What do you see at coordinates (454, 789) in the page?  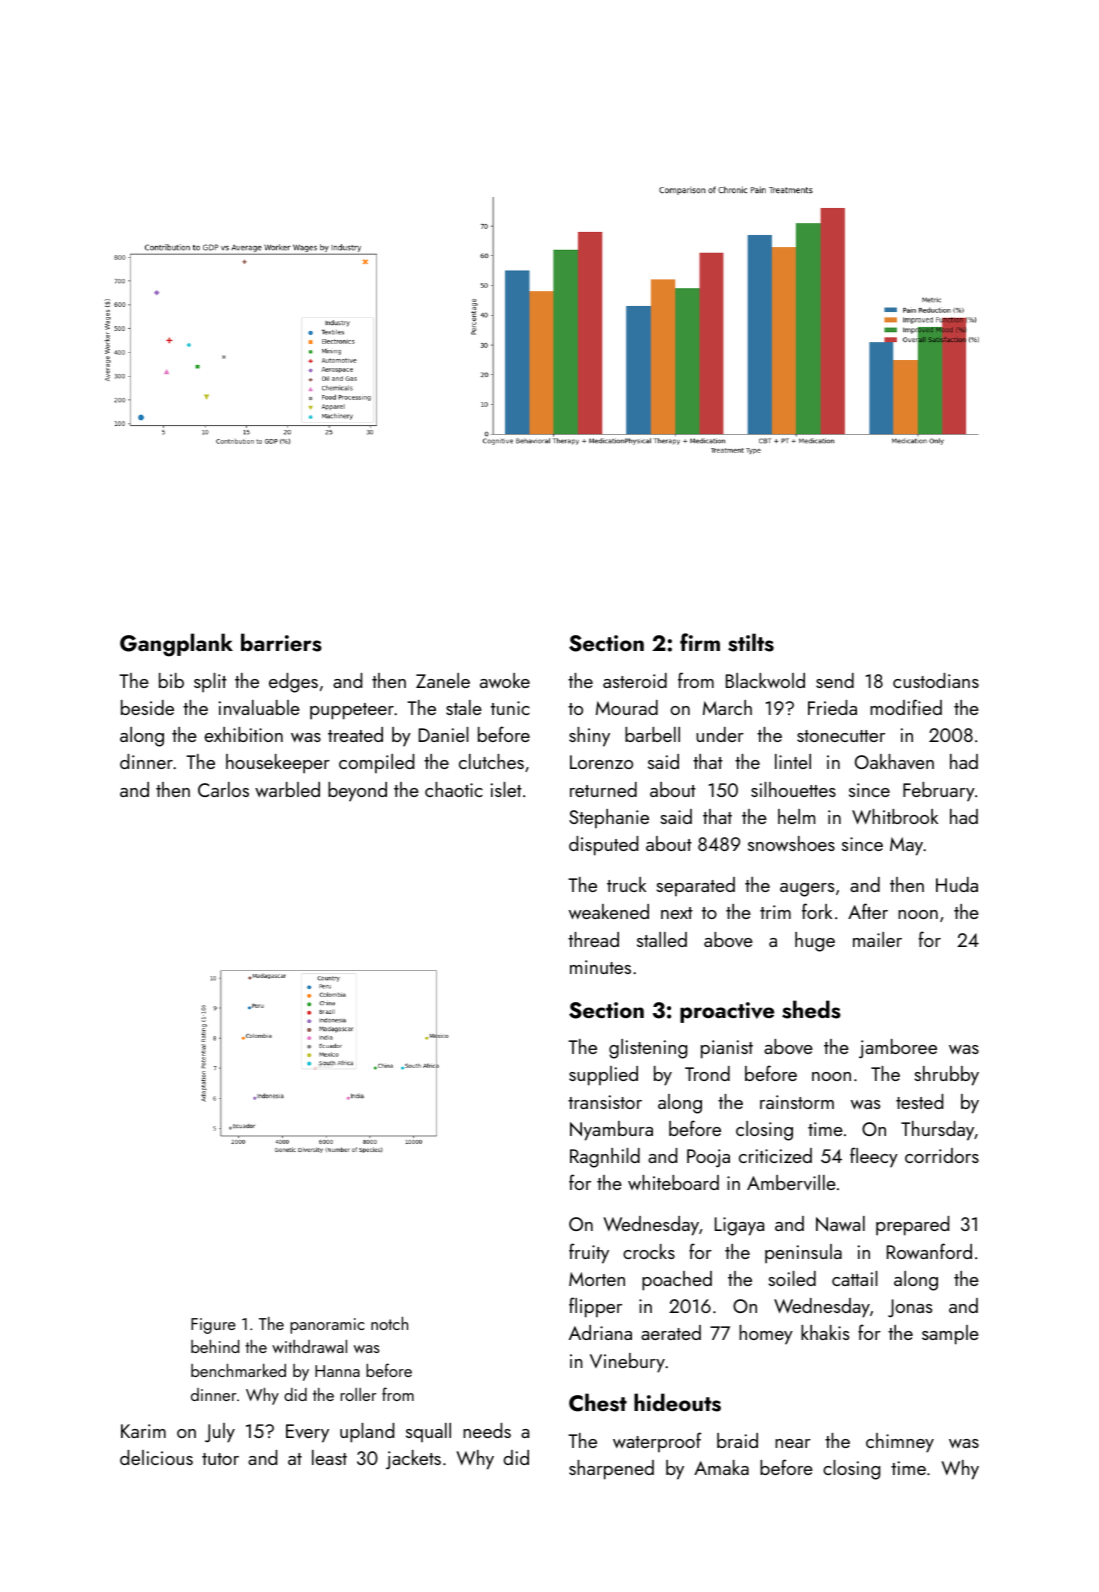 I see `chaotic` at bounding box center [454, 789].
